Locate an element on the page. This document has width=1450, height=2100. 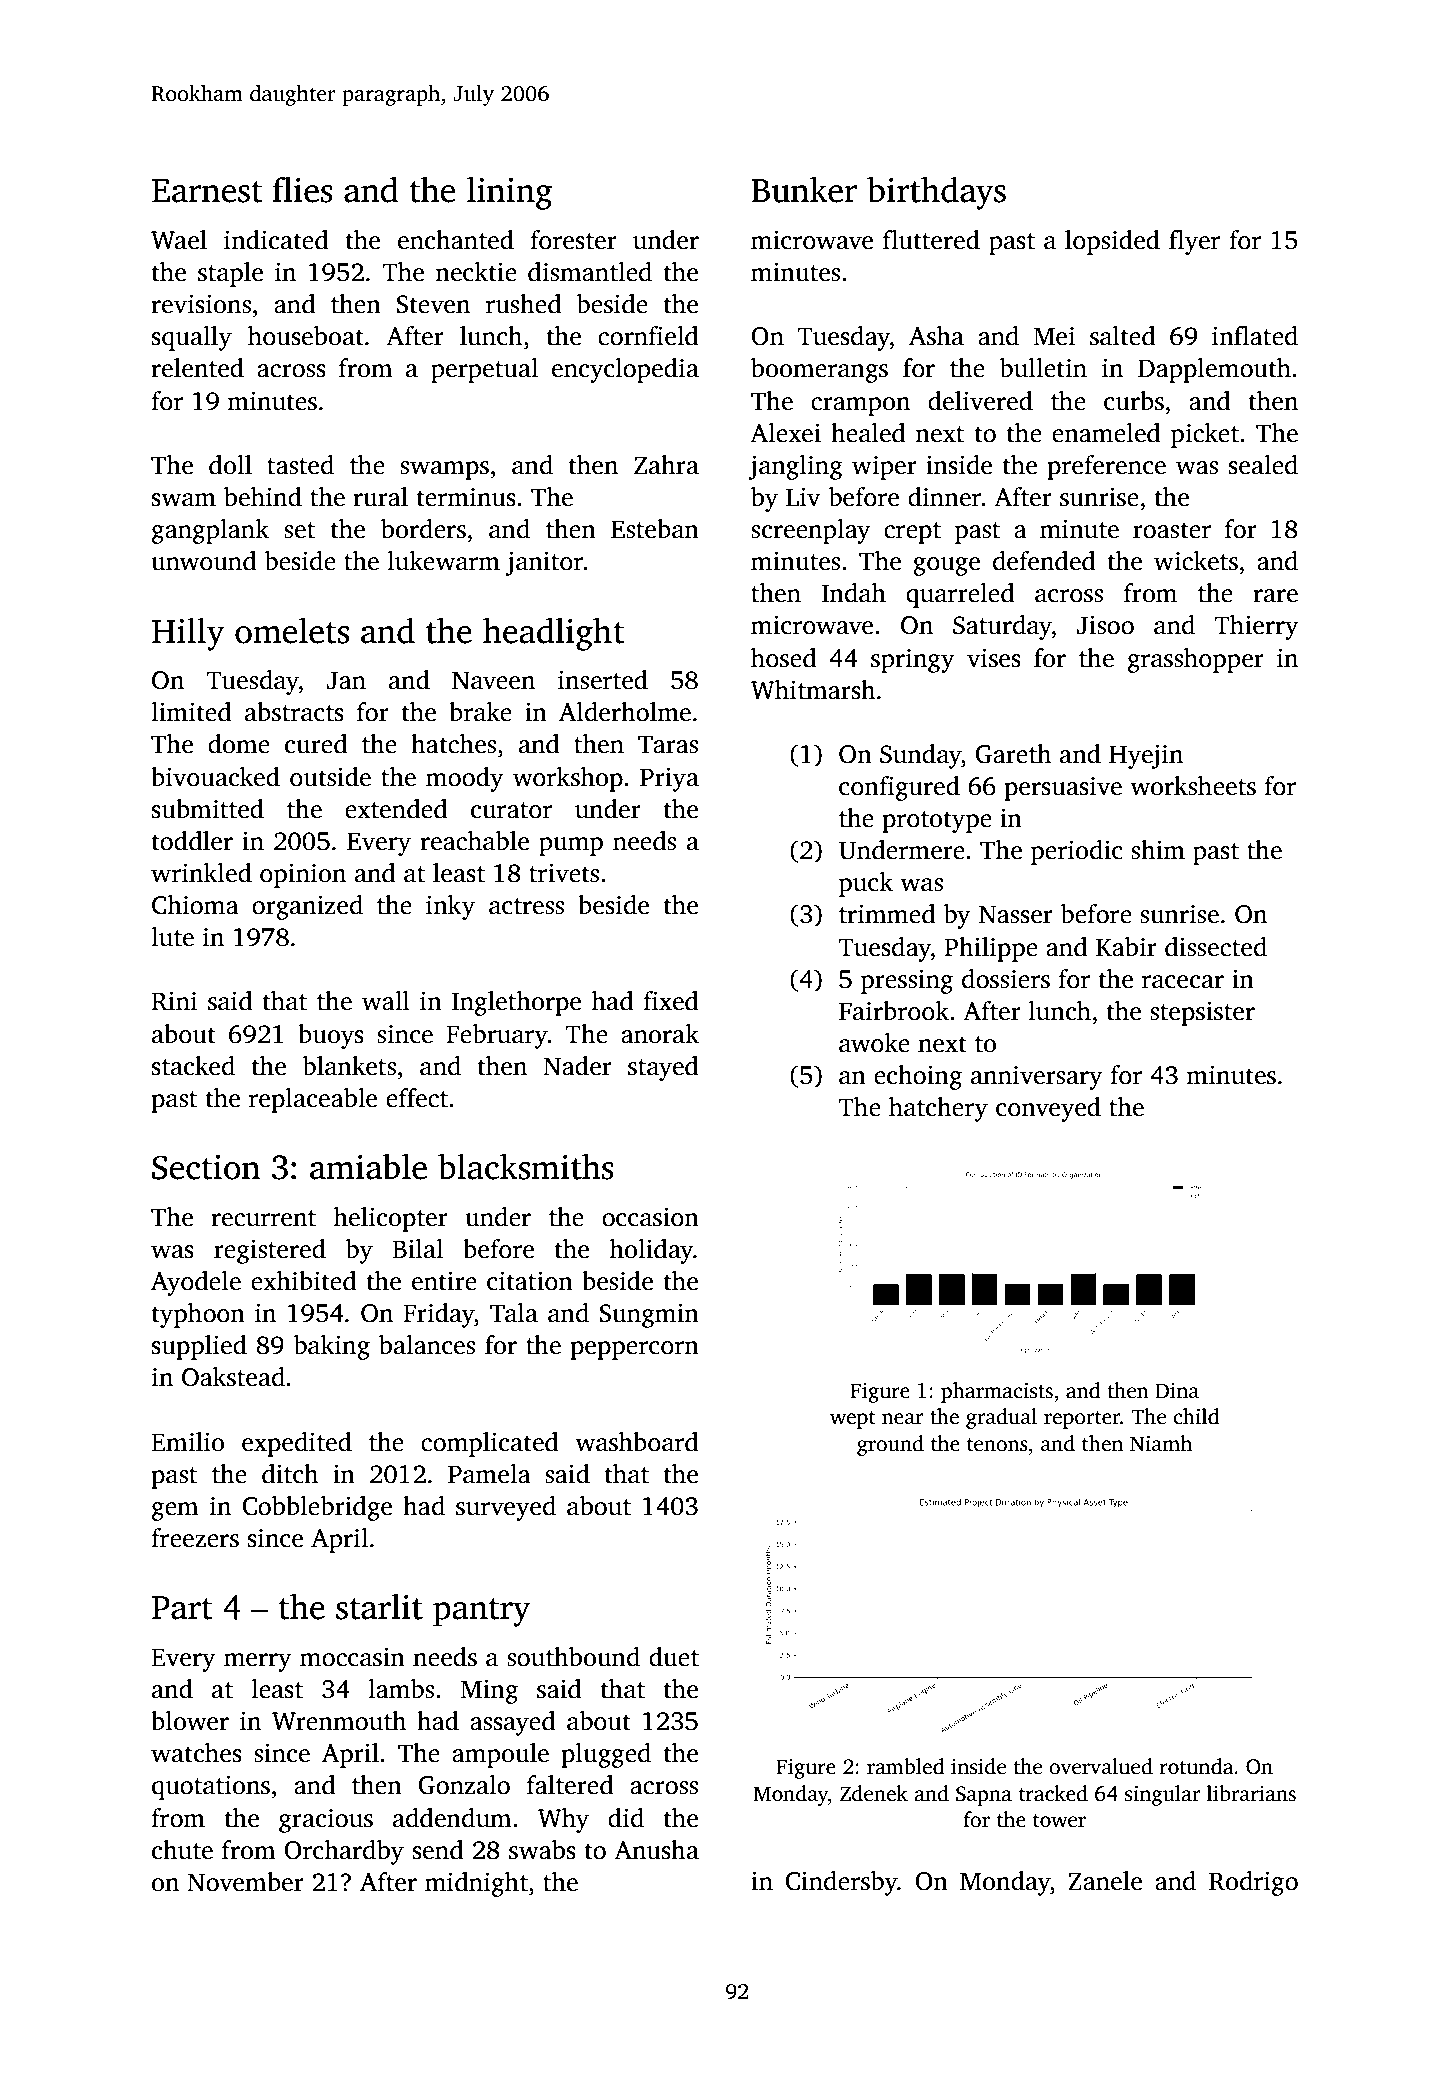
flyer is located at coordinates (1194, 242).
